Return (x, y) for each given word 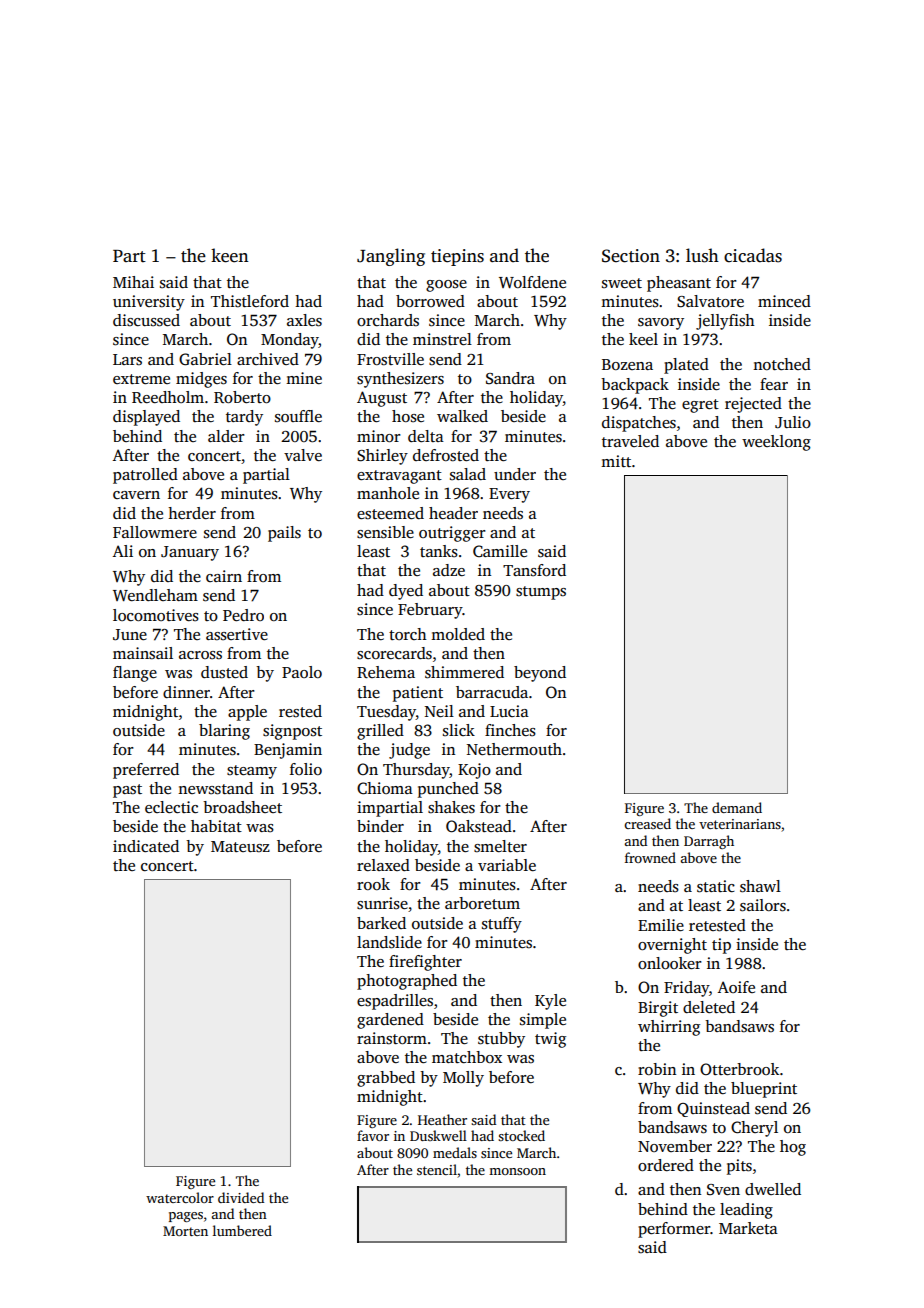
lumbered (242, 1230)
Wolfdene (532, 282)
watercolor (180, 1197)
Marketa (748, 1228)
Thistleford (250, 301)
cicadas (753, 255)
